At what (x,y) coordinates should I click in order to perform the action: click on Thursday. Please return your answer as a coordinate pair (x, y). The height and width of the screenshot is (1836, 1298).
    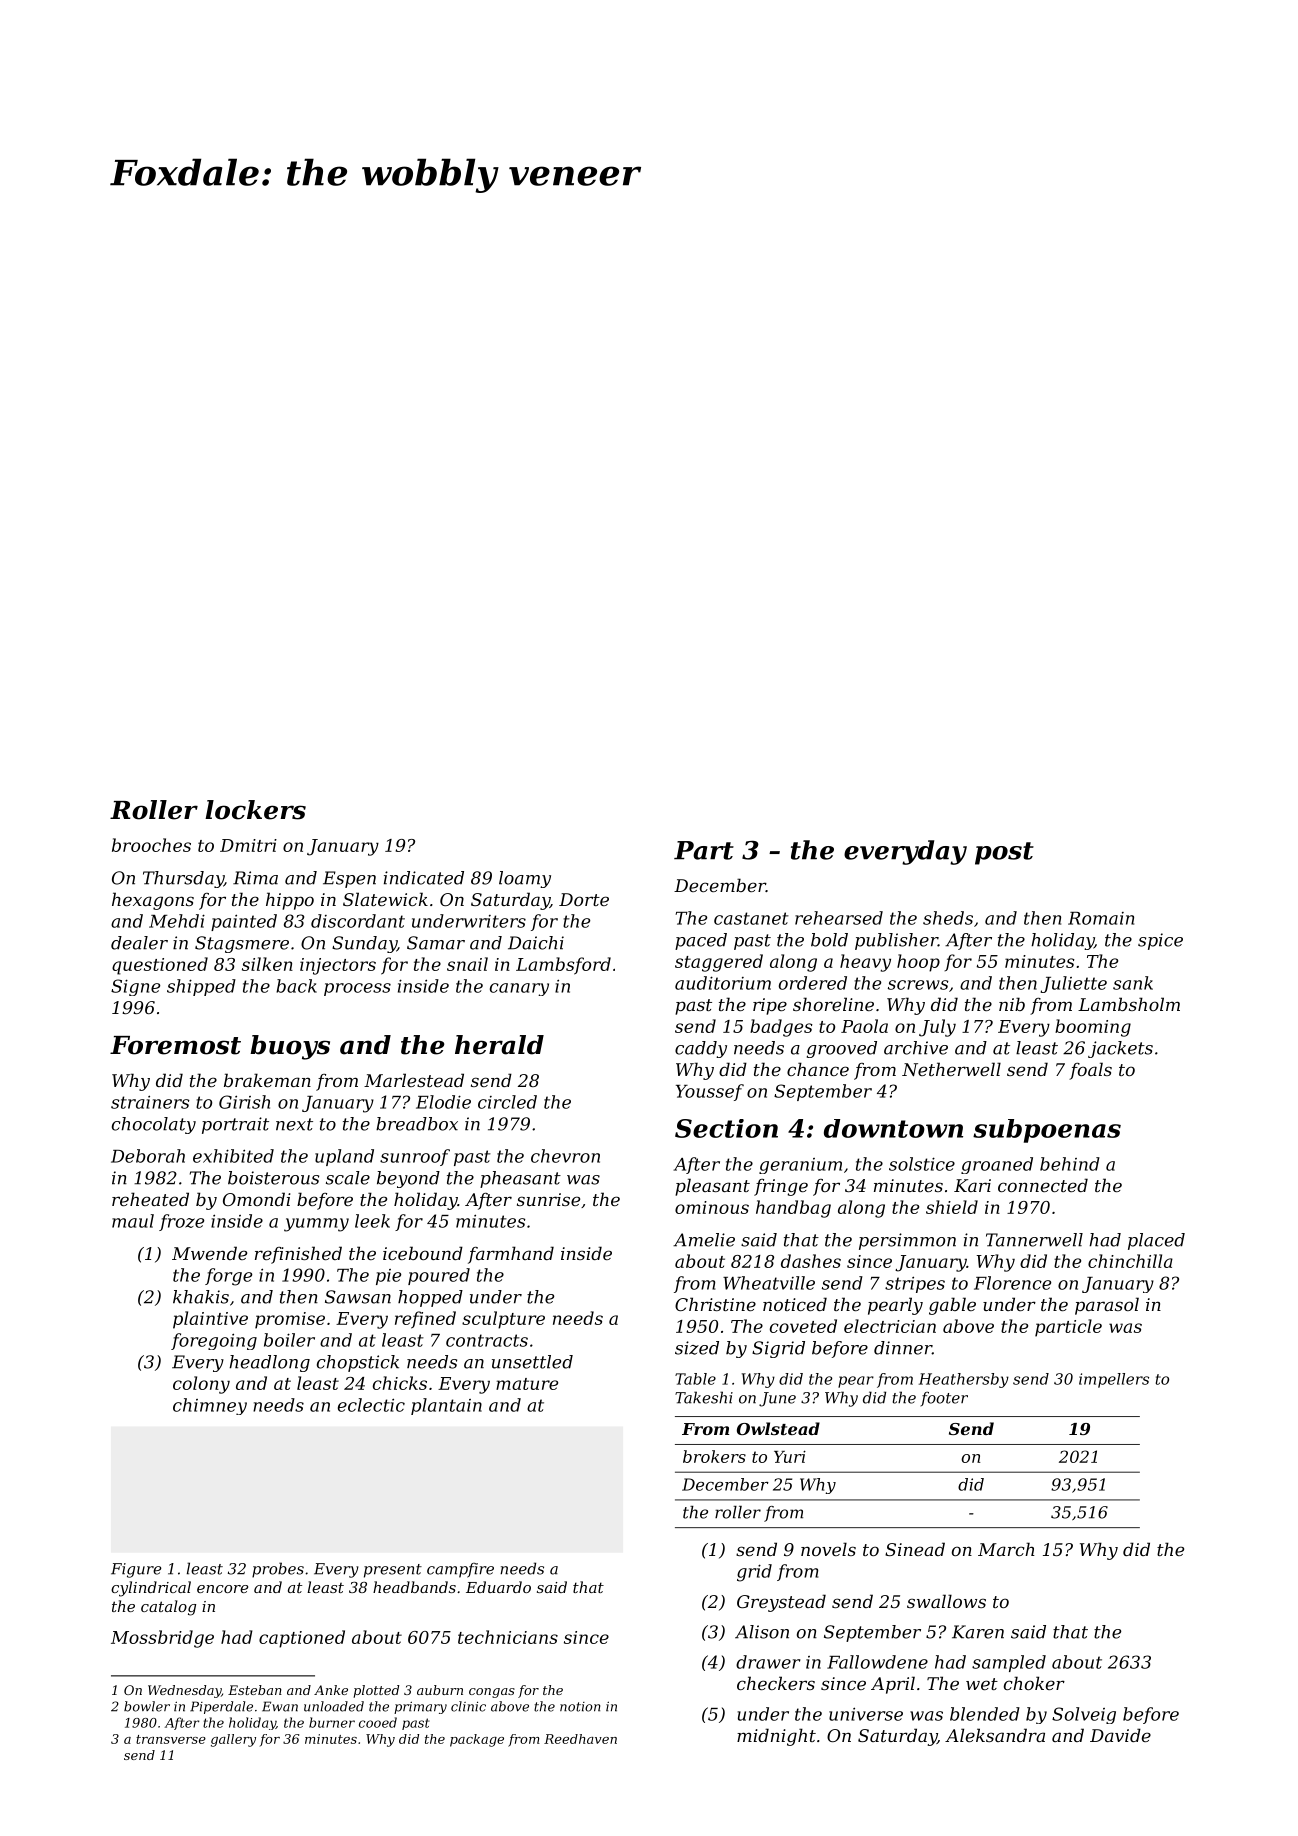
    Looking at the image, I should click on (183, 879).
